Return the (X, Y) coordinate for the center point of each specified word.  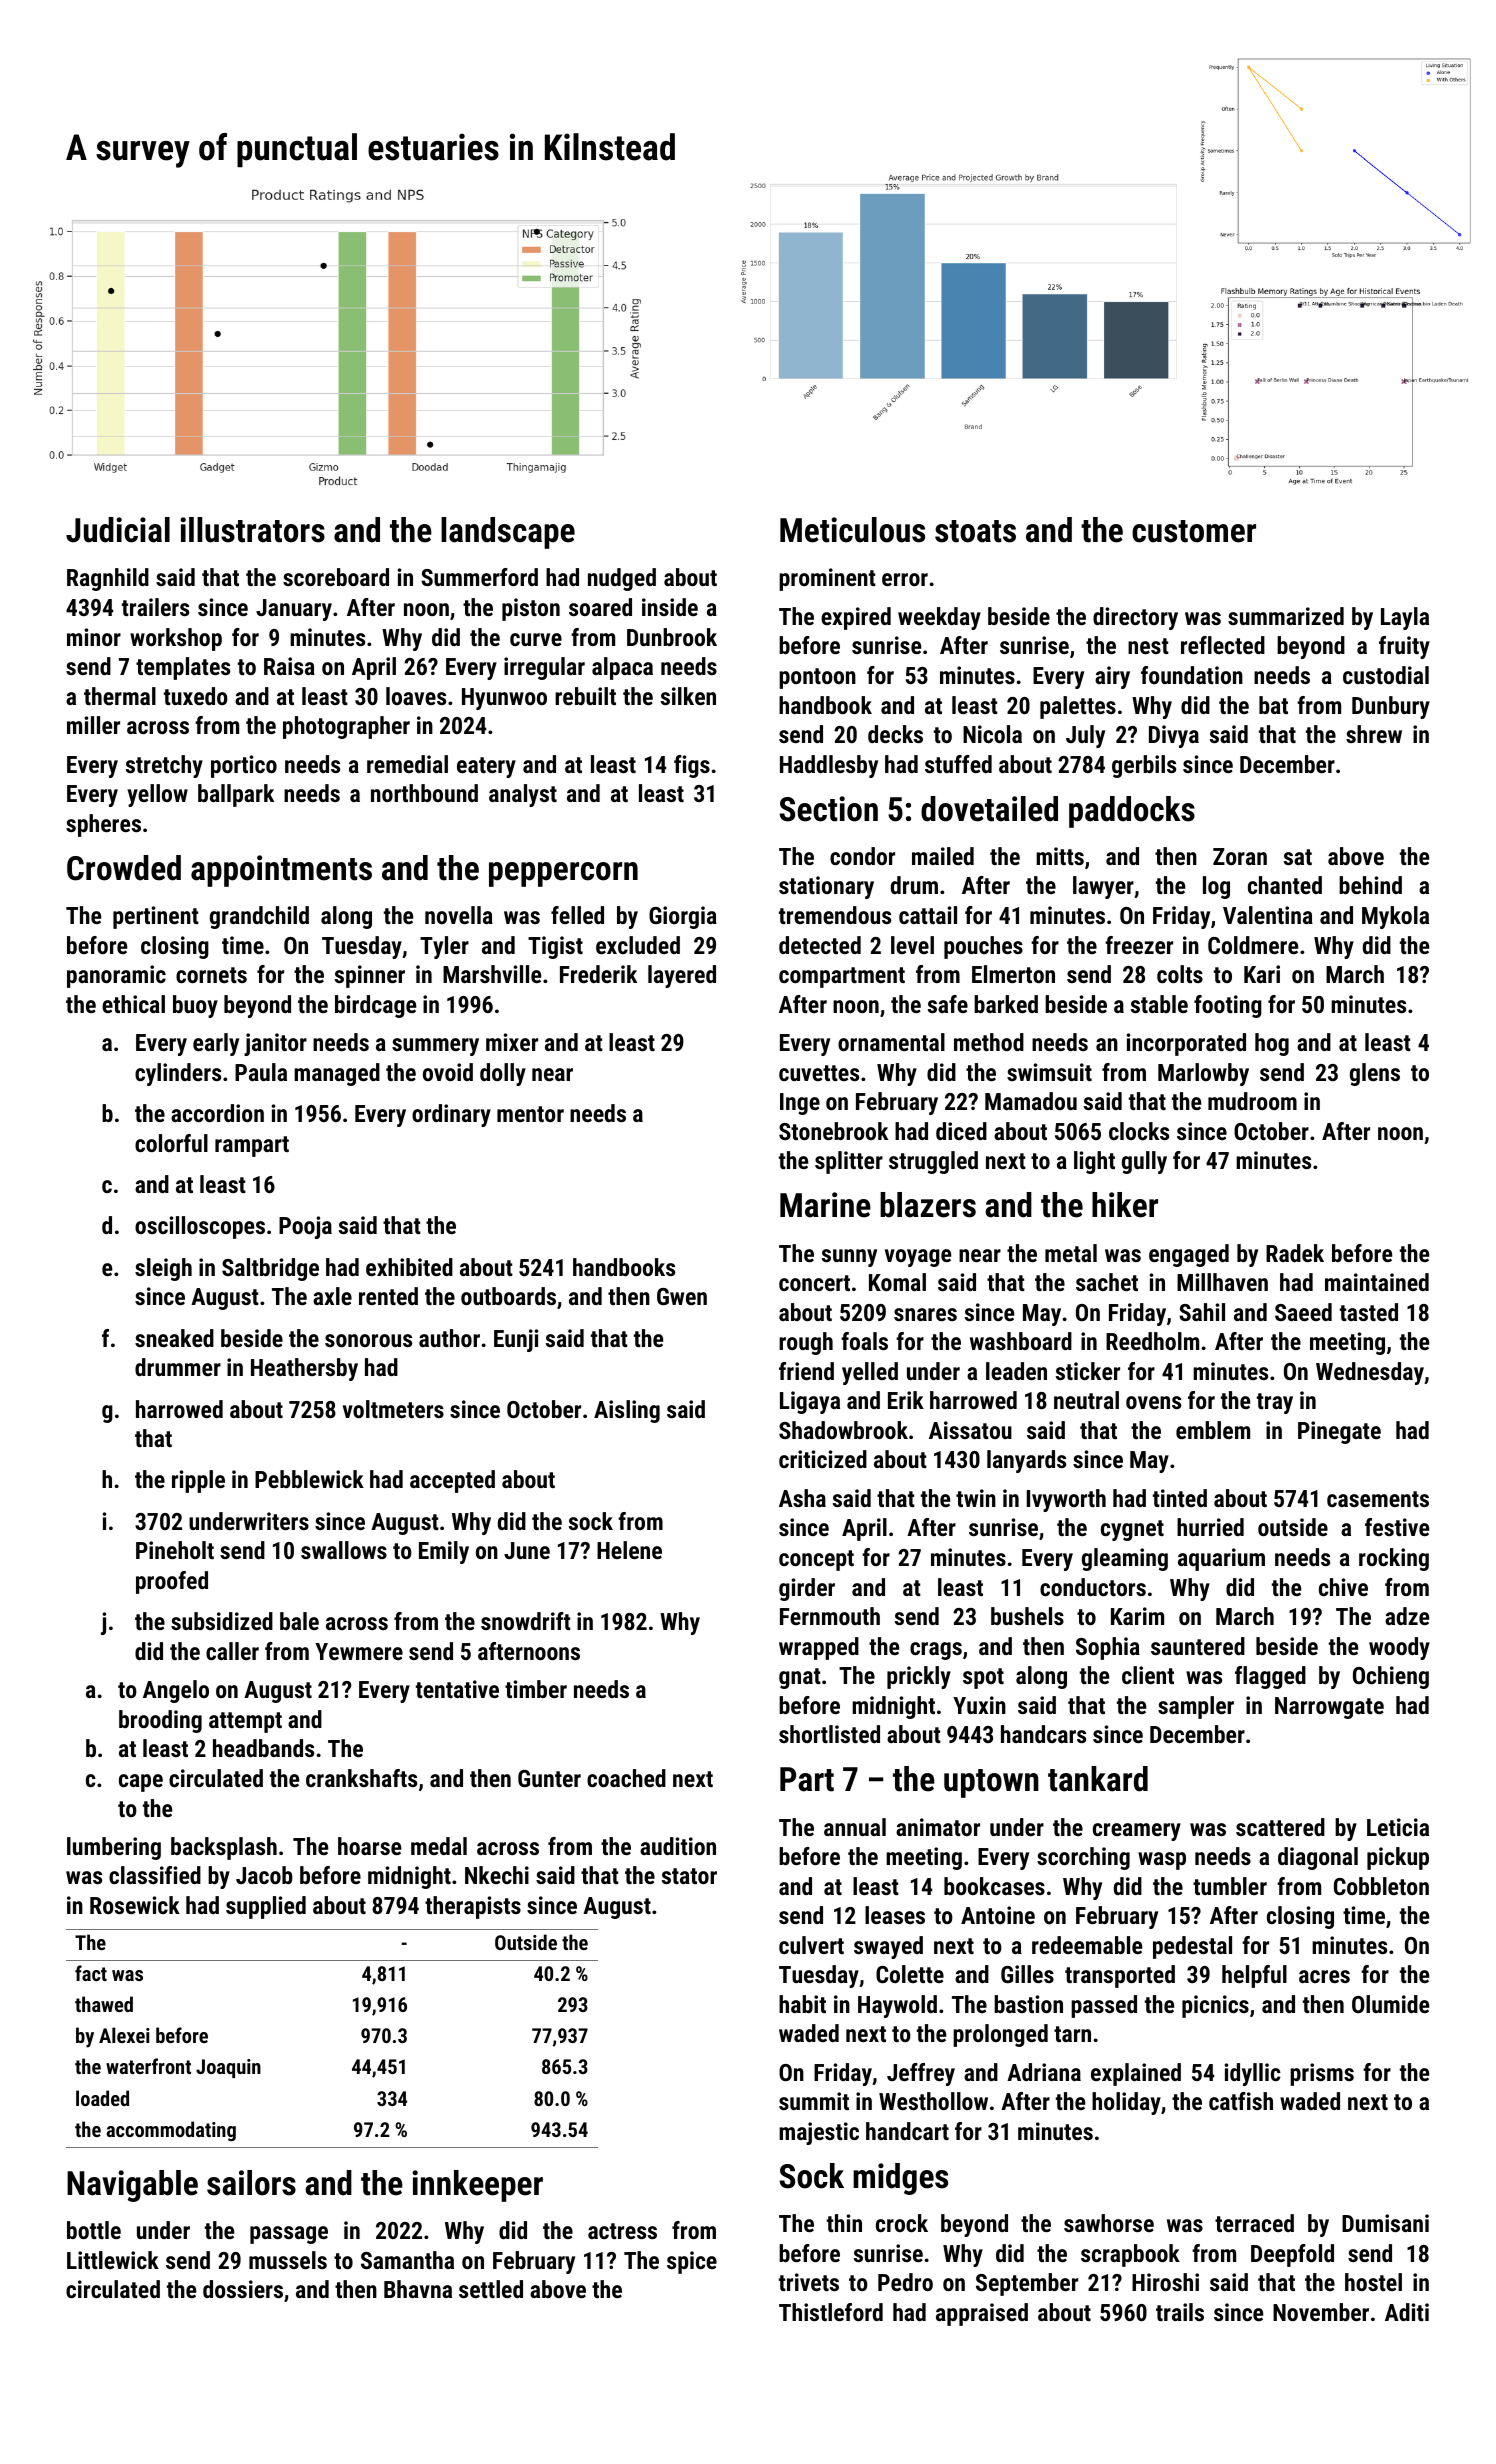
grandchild (259, 917)
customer (1194, 531)
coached (626, 1778)
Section (829, 809)
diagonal (1318, 1858)
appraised (982, 2314)
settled (491, 2289)
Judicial (118, 530)
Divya (1174, 736)
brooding (160, 1721)
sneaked (174, 1338)
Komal (897, 1282)
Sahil (1202, 1312)
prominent (827, 579)
